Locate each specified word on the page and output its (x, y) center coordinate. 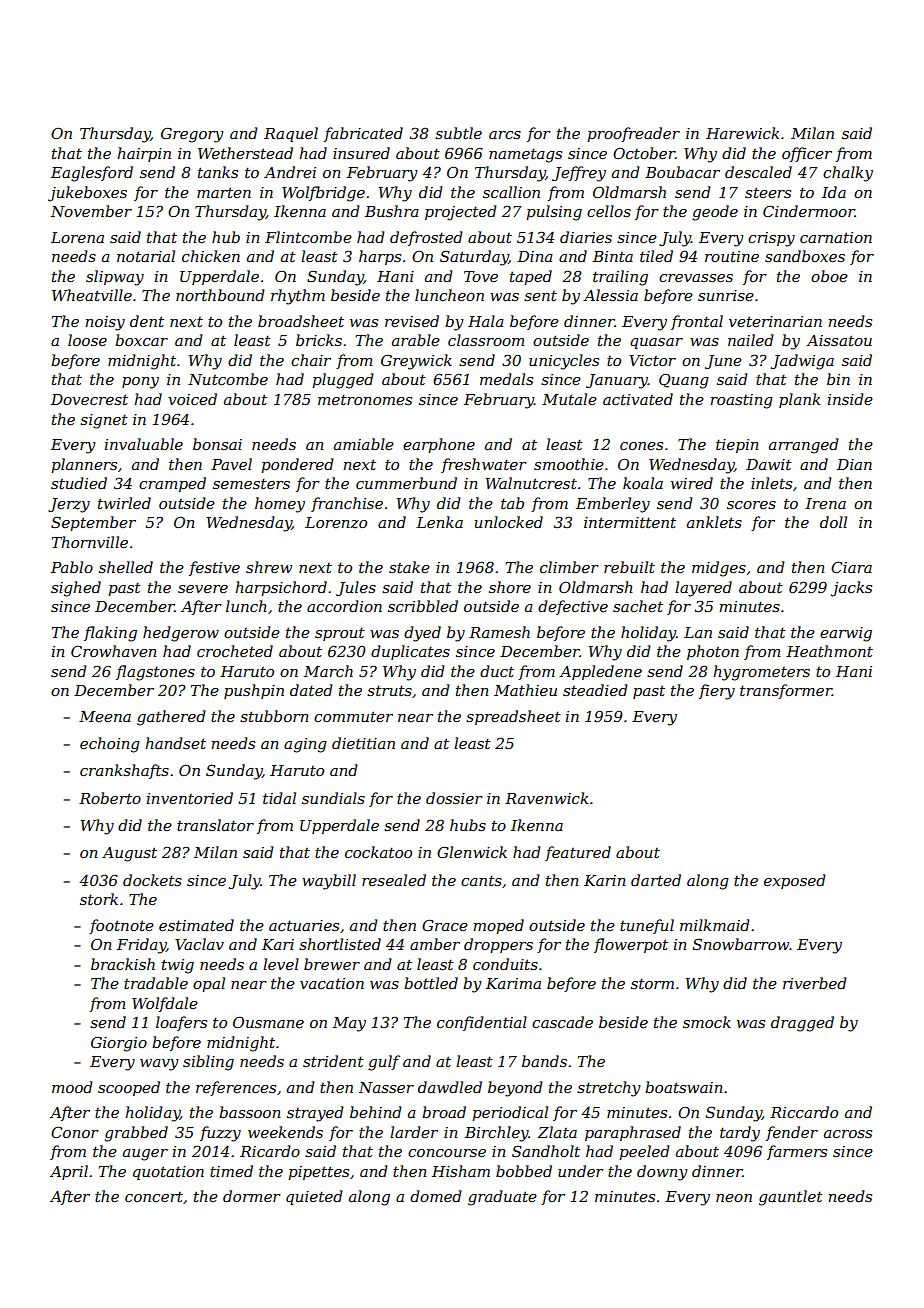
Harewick (742, 133)
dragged (802, 1024)
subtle (458, 133)
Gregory (192, 135)
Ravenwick (546, 798)
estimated (196, 925)
